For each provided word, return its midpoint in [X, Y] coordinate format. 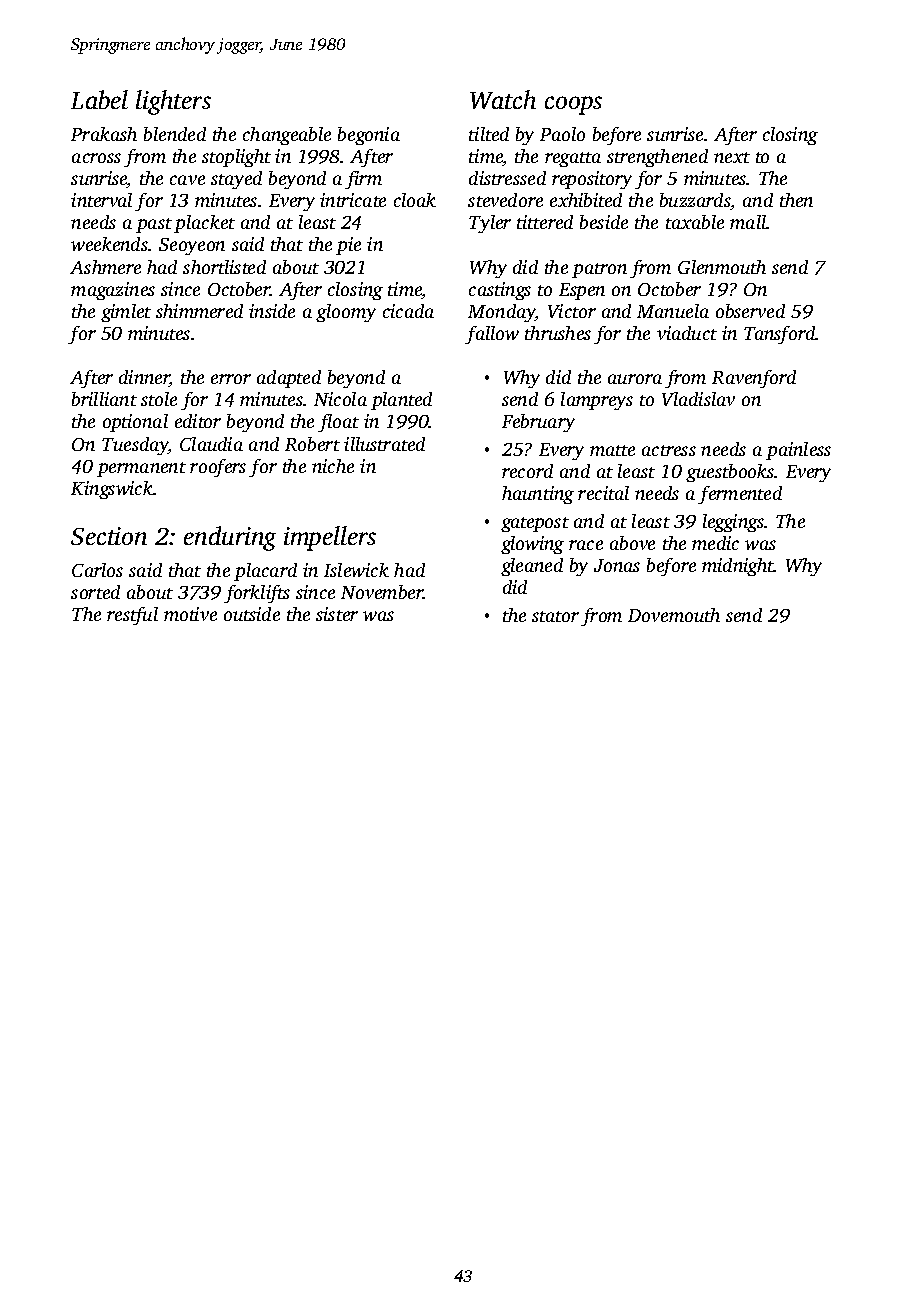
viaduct [687, 333]
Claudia [211, 444]
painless [798, 451]
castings [500, 291]
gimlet [126, 313]
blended [175, 134]
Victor [572, 311]
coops [573, 105]
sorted [95, 592]
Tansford [780, 335]
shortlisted [224, 267]
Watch [503, 99]
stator [555, 616]
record [527, 471]
